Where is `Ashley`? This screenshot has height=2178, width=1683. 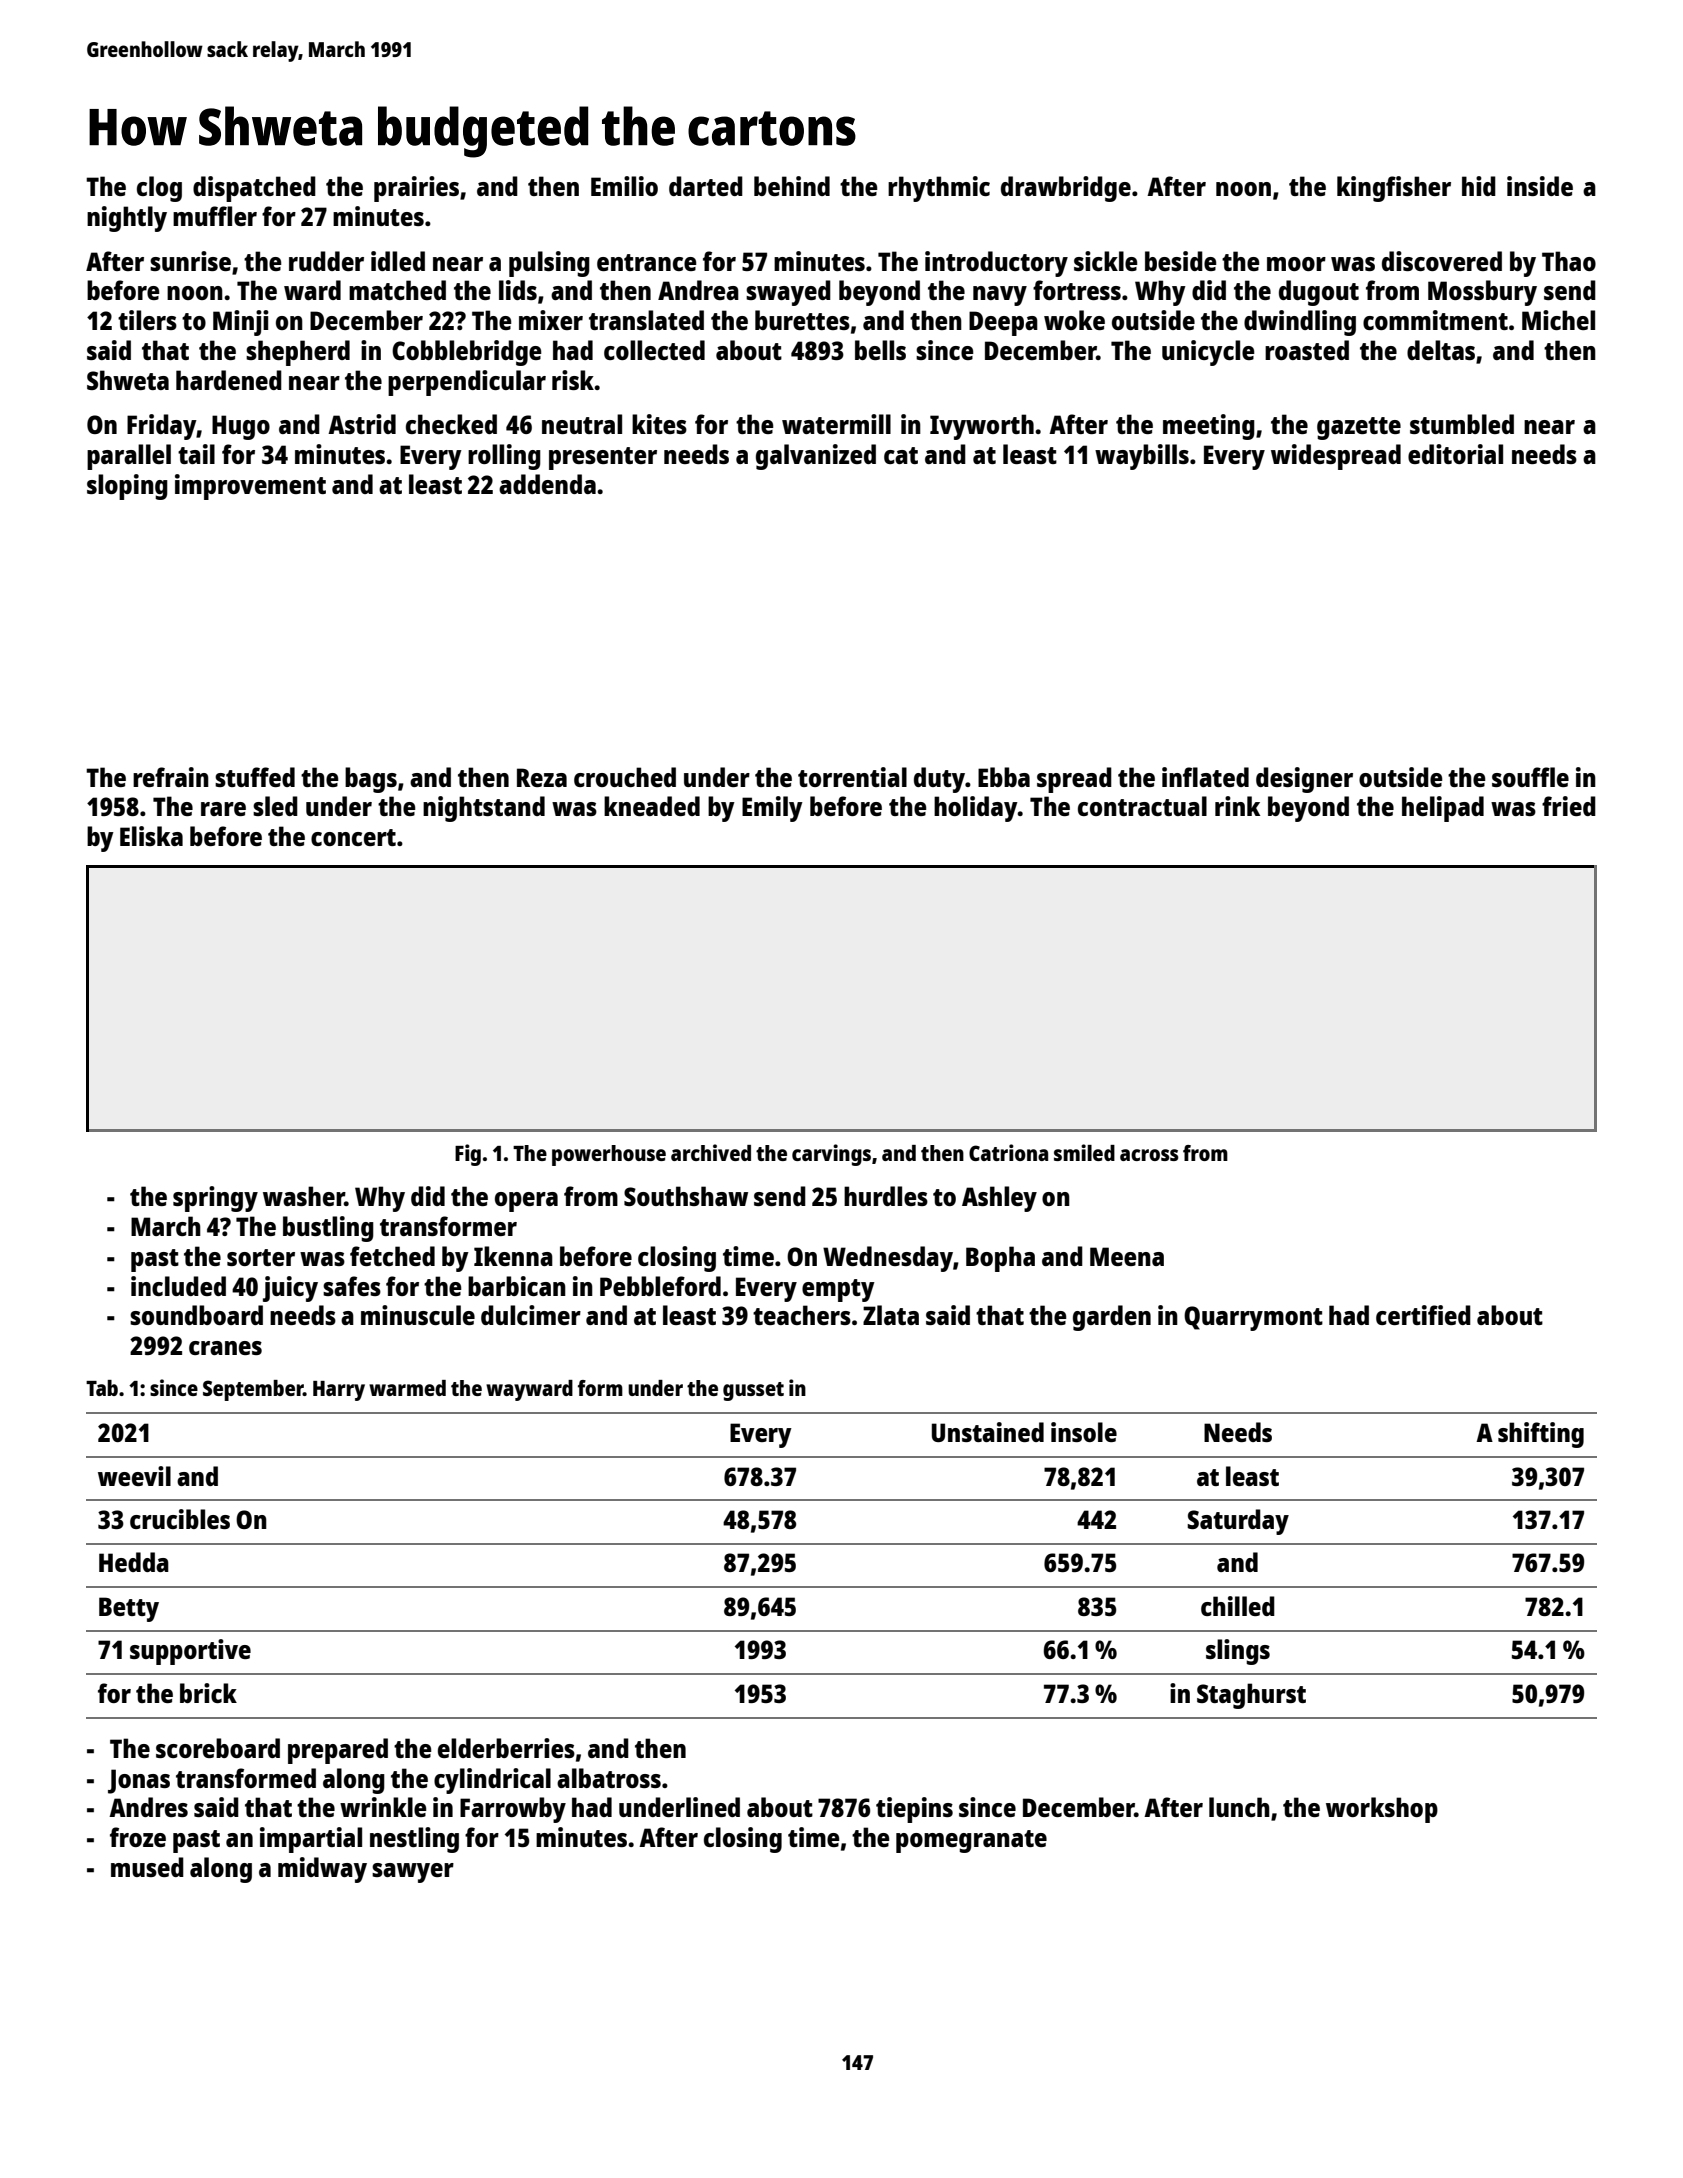 Ashley is located at coordinates (999, 1199).
